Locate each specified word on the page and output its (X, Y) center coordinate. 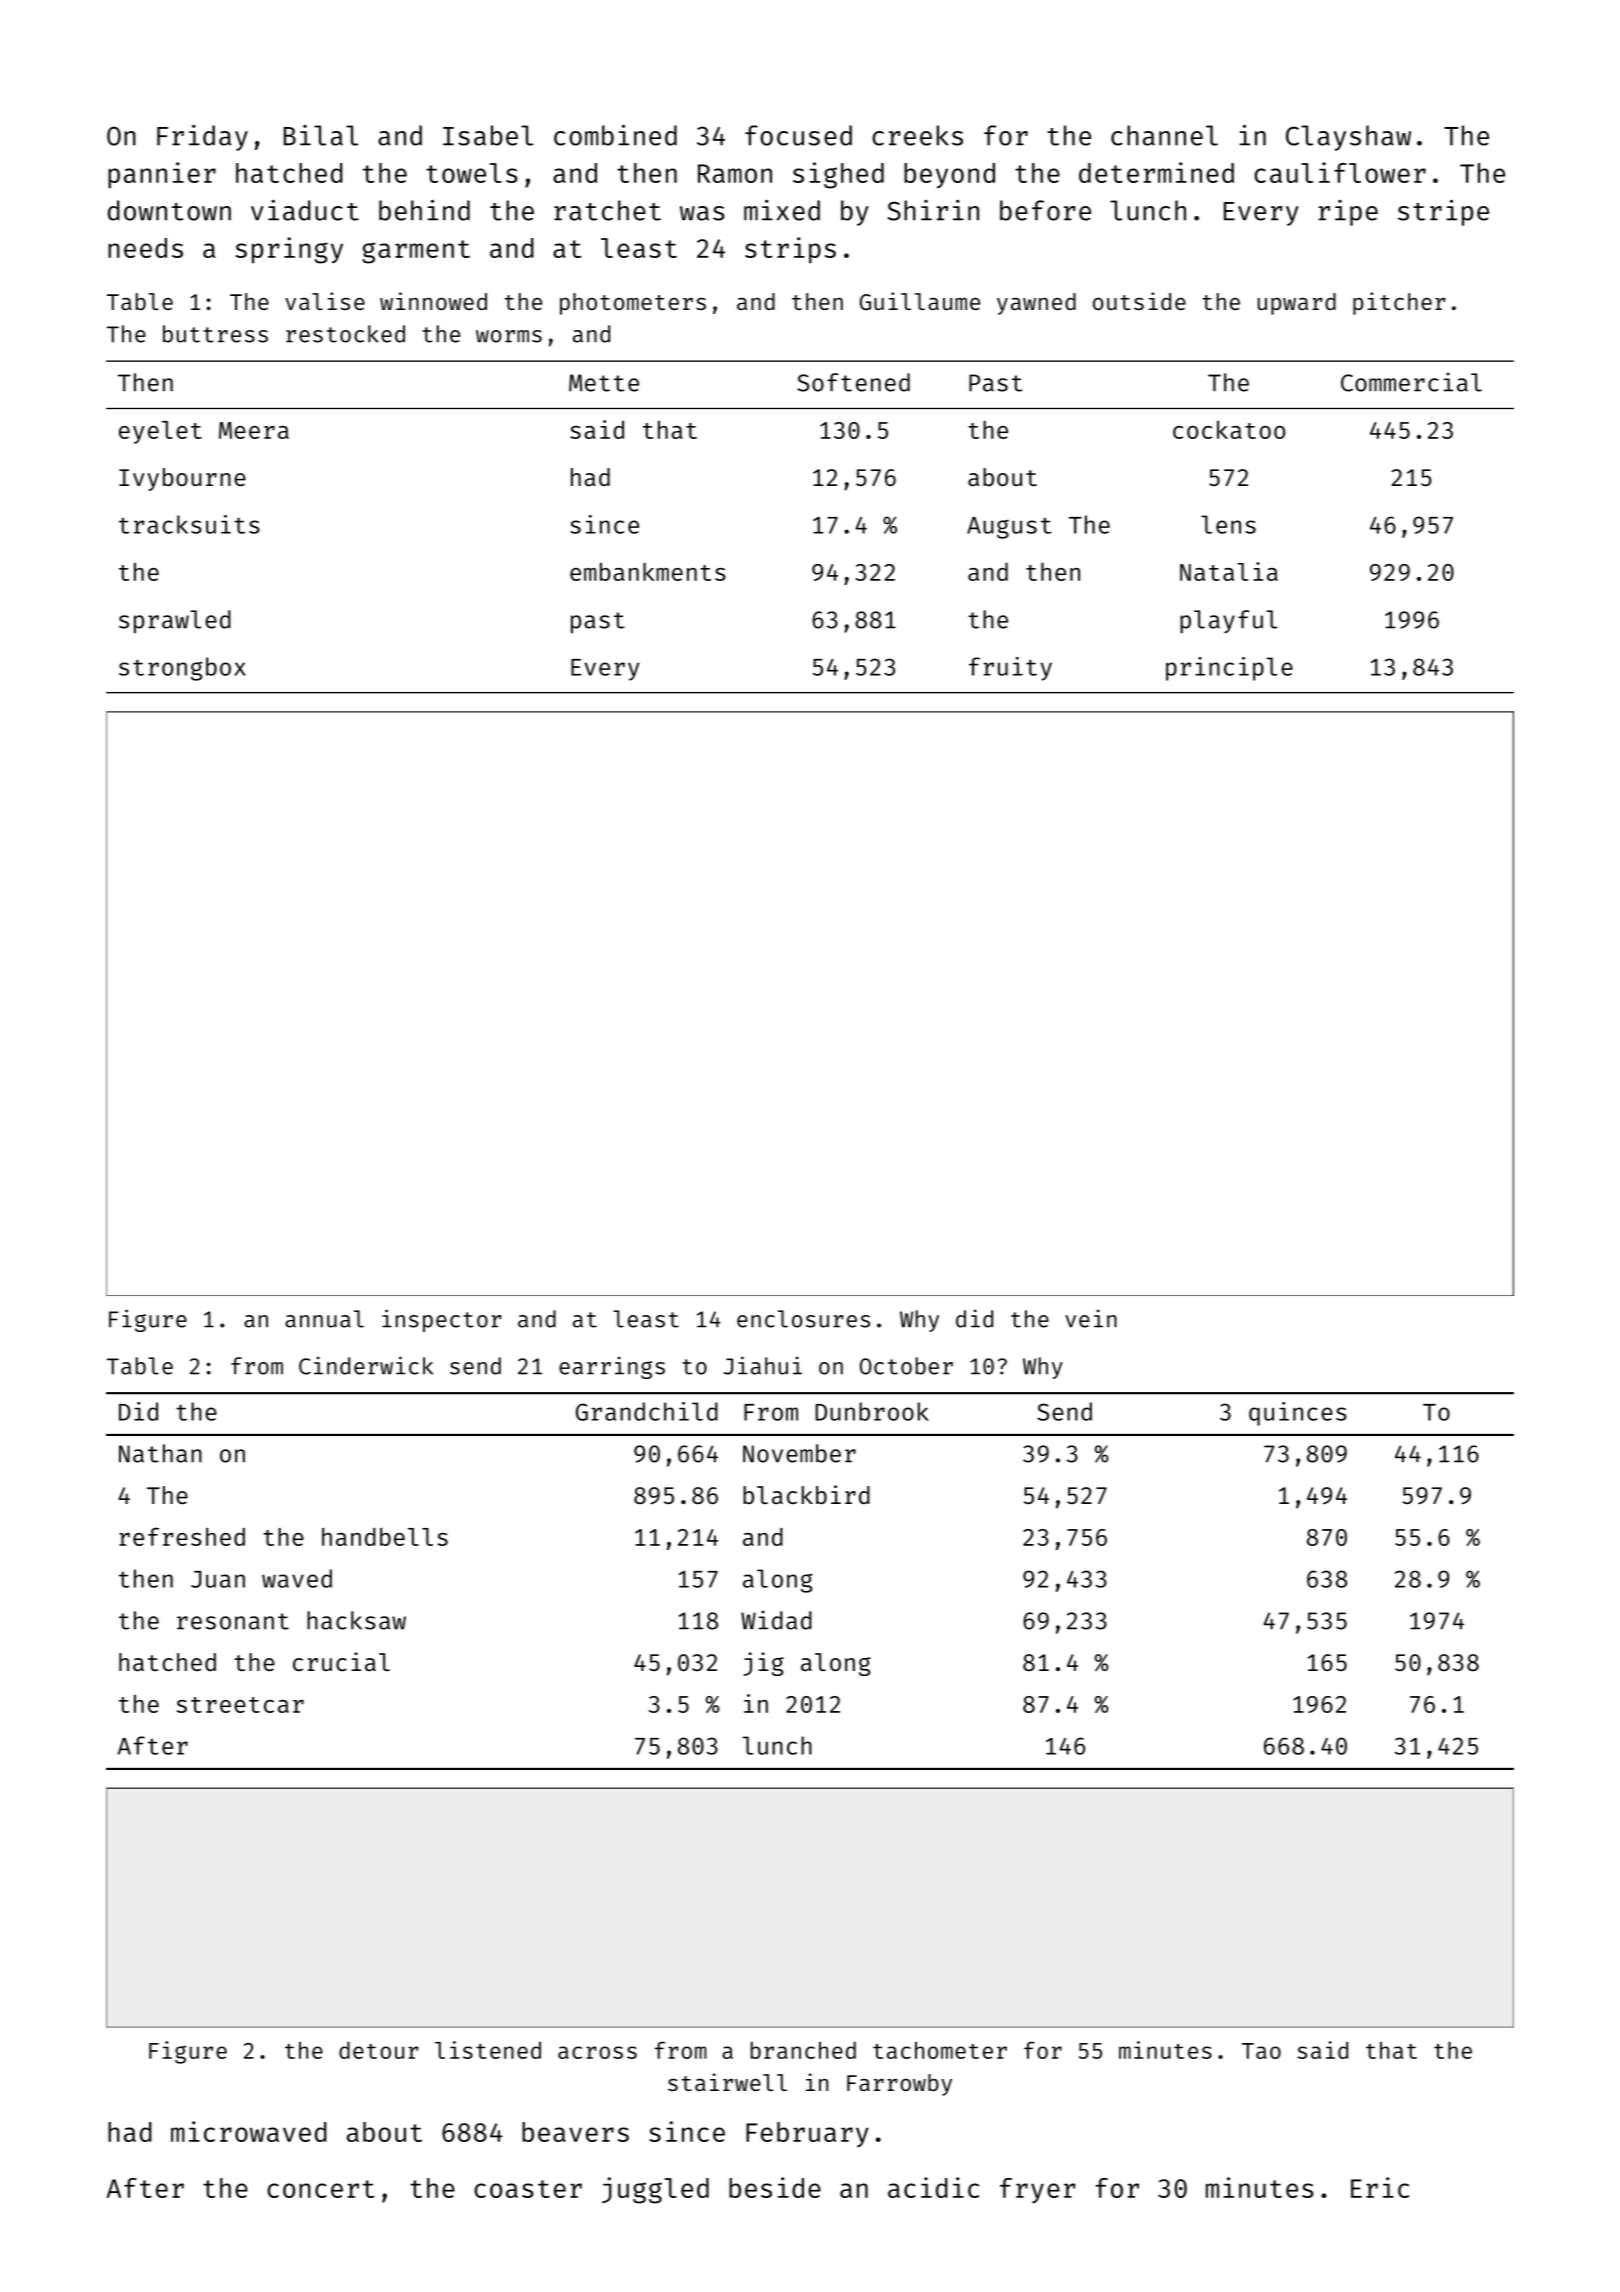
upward (1297, 304)
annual (324, 1319)
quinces (1298, 1414)
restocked (345, 334)
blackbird (806, 1494)
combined (615, 135)
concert (320, 2189)
